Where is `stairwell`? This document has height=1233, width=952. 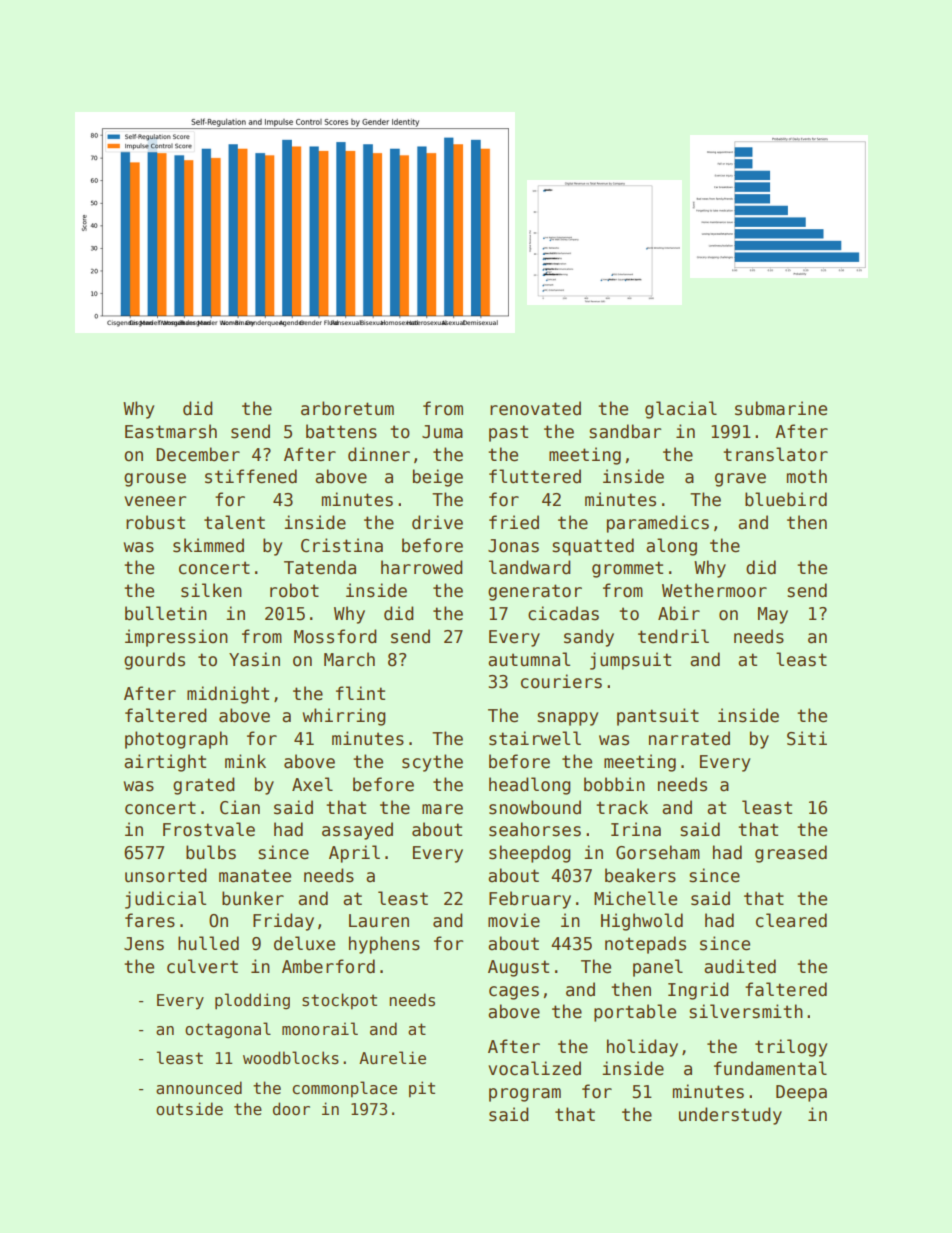
stairwell is located at coordinates (535, 738).
